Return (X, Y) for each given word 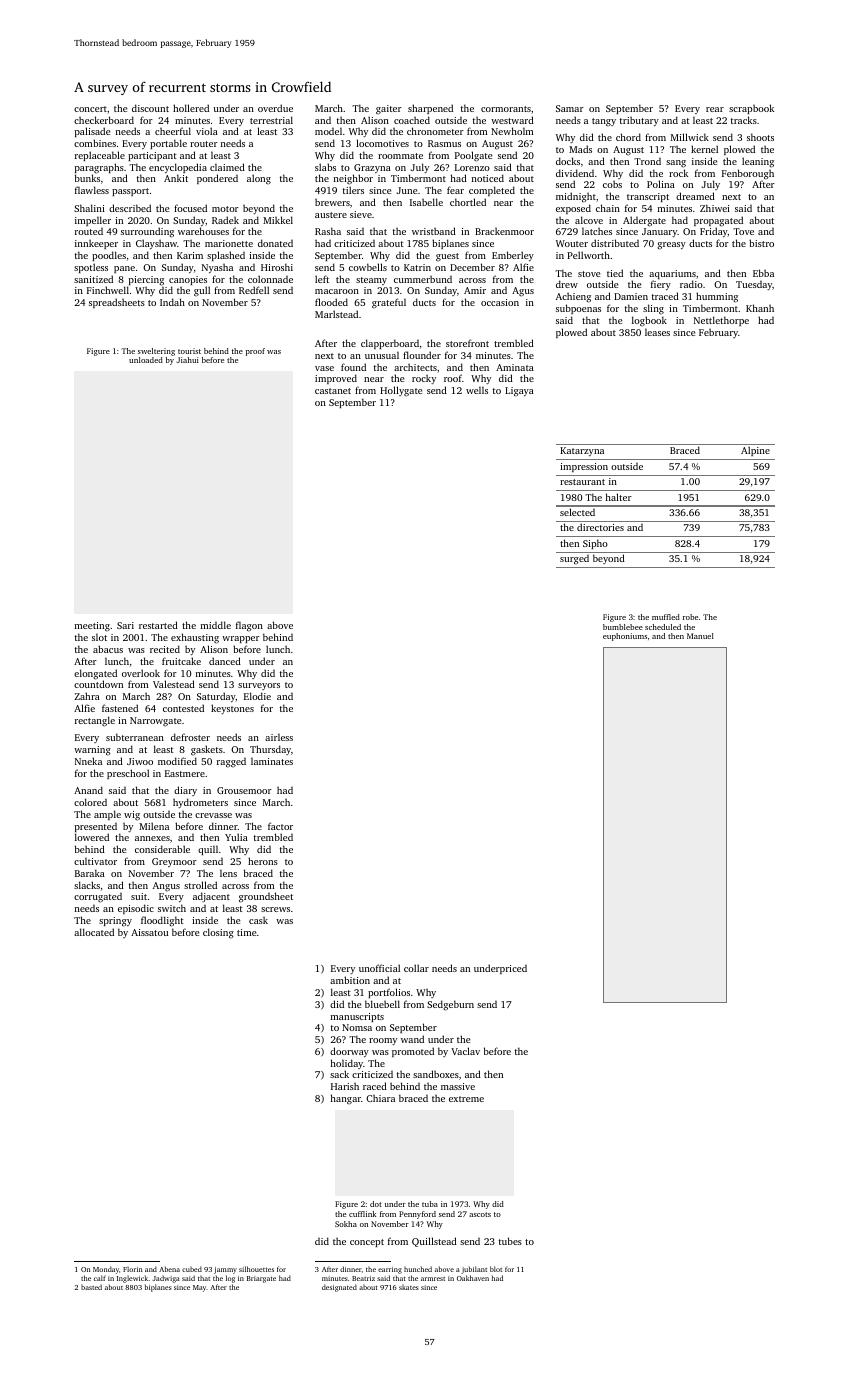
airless (279, 737)
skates (409, 1287)
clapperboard (390, 344)
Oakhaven (473, 1278)
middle (216, 625)
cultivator (95, 861)
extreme (466, 1099)
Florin (132, 1269)
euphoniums (625, 637)
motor (225, 209)
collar (416, 968)
